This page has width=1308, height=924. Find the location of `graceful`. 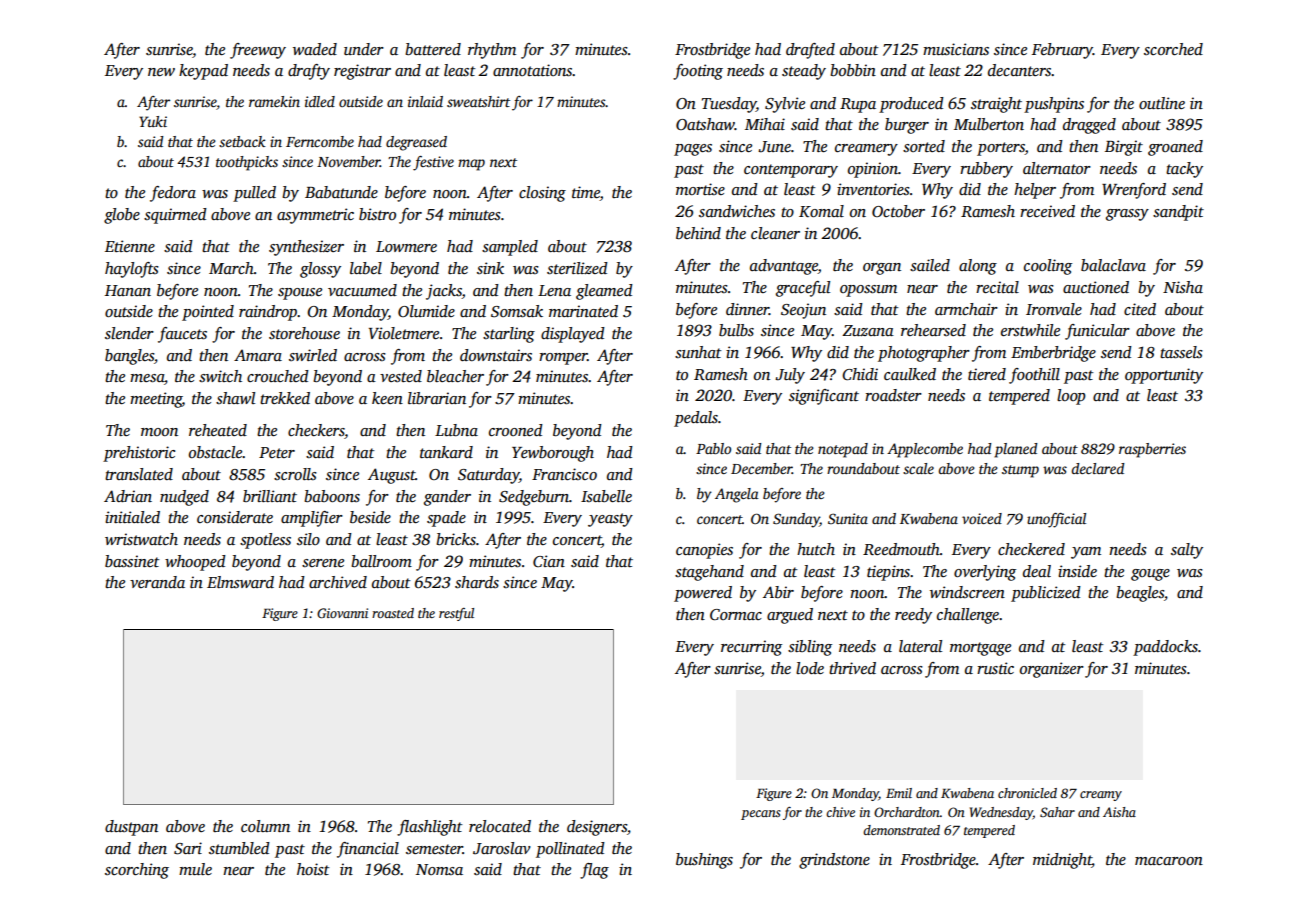

graceful is located at coordinates (803, 289).
